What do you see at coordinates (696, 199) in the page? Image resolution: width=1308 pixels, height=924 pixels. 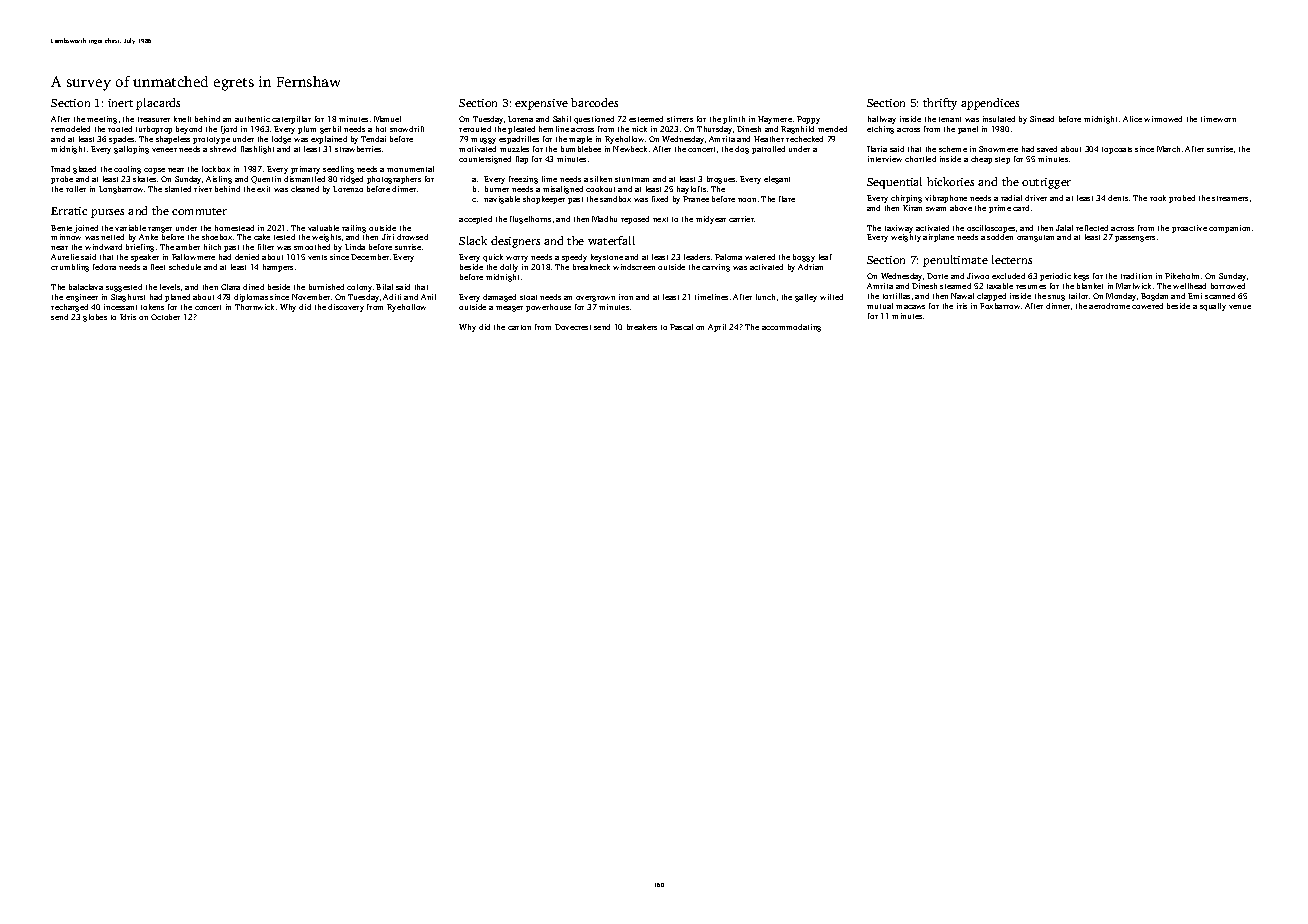 I see `Pranee` at bounding box center [696, 199].
